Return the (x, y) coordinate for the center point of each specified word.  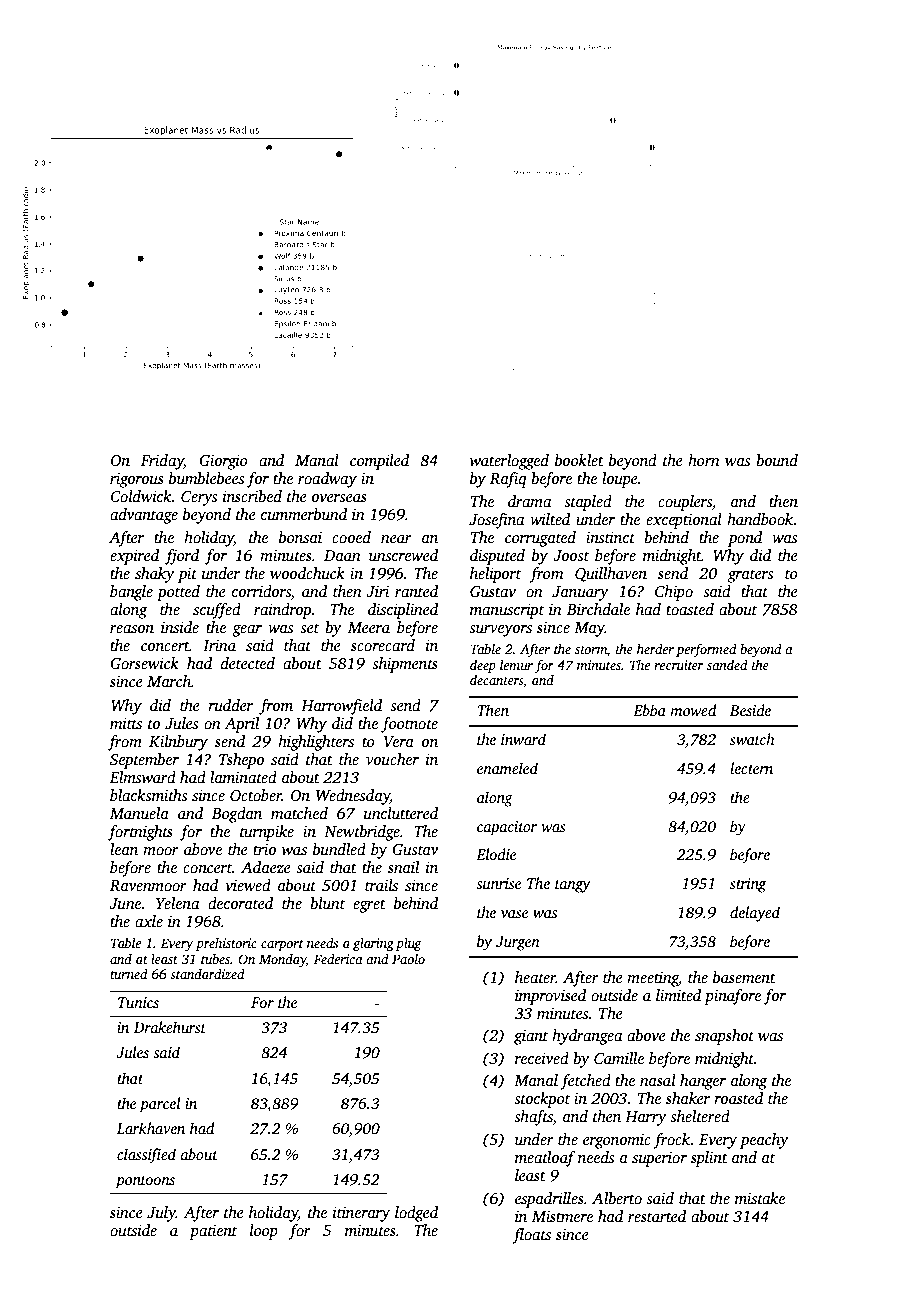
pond (745, 539)
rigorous (137, 480)
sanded (727, 665)
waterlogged (509, 462)
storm (591, 650)
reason (132, 629)
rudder (230, 705)
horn (704, 460)
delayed (755, 914)
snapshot (724, 1037)
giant (531, 1037)
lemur (516, 665)
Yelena (177, 903)
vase (514, 914)
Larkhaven (151, 1128)
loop (264, 1232)
